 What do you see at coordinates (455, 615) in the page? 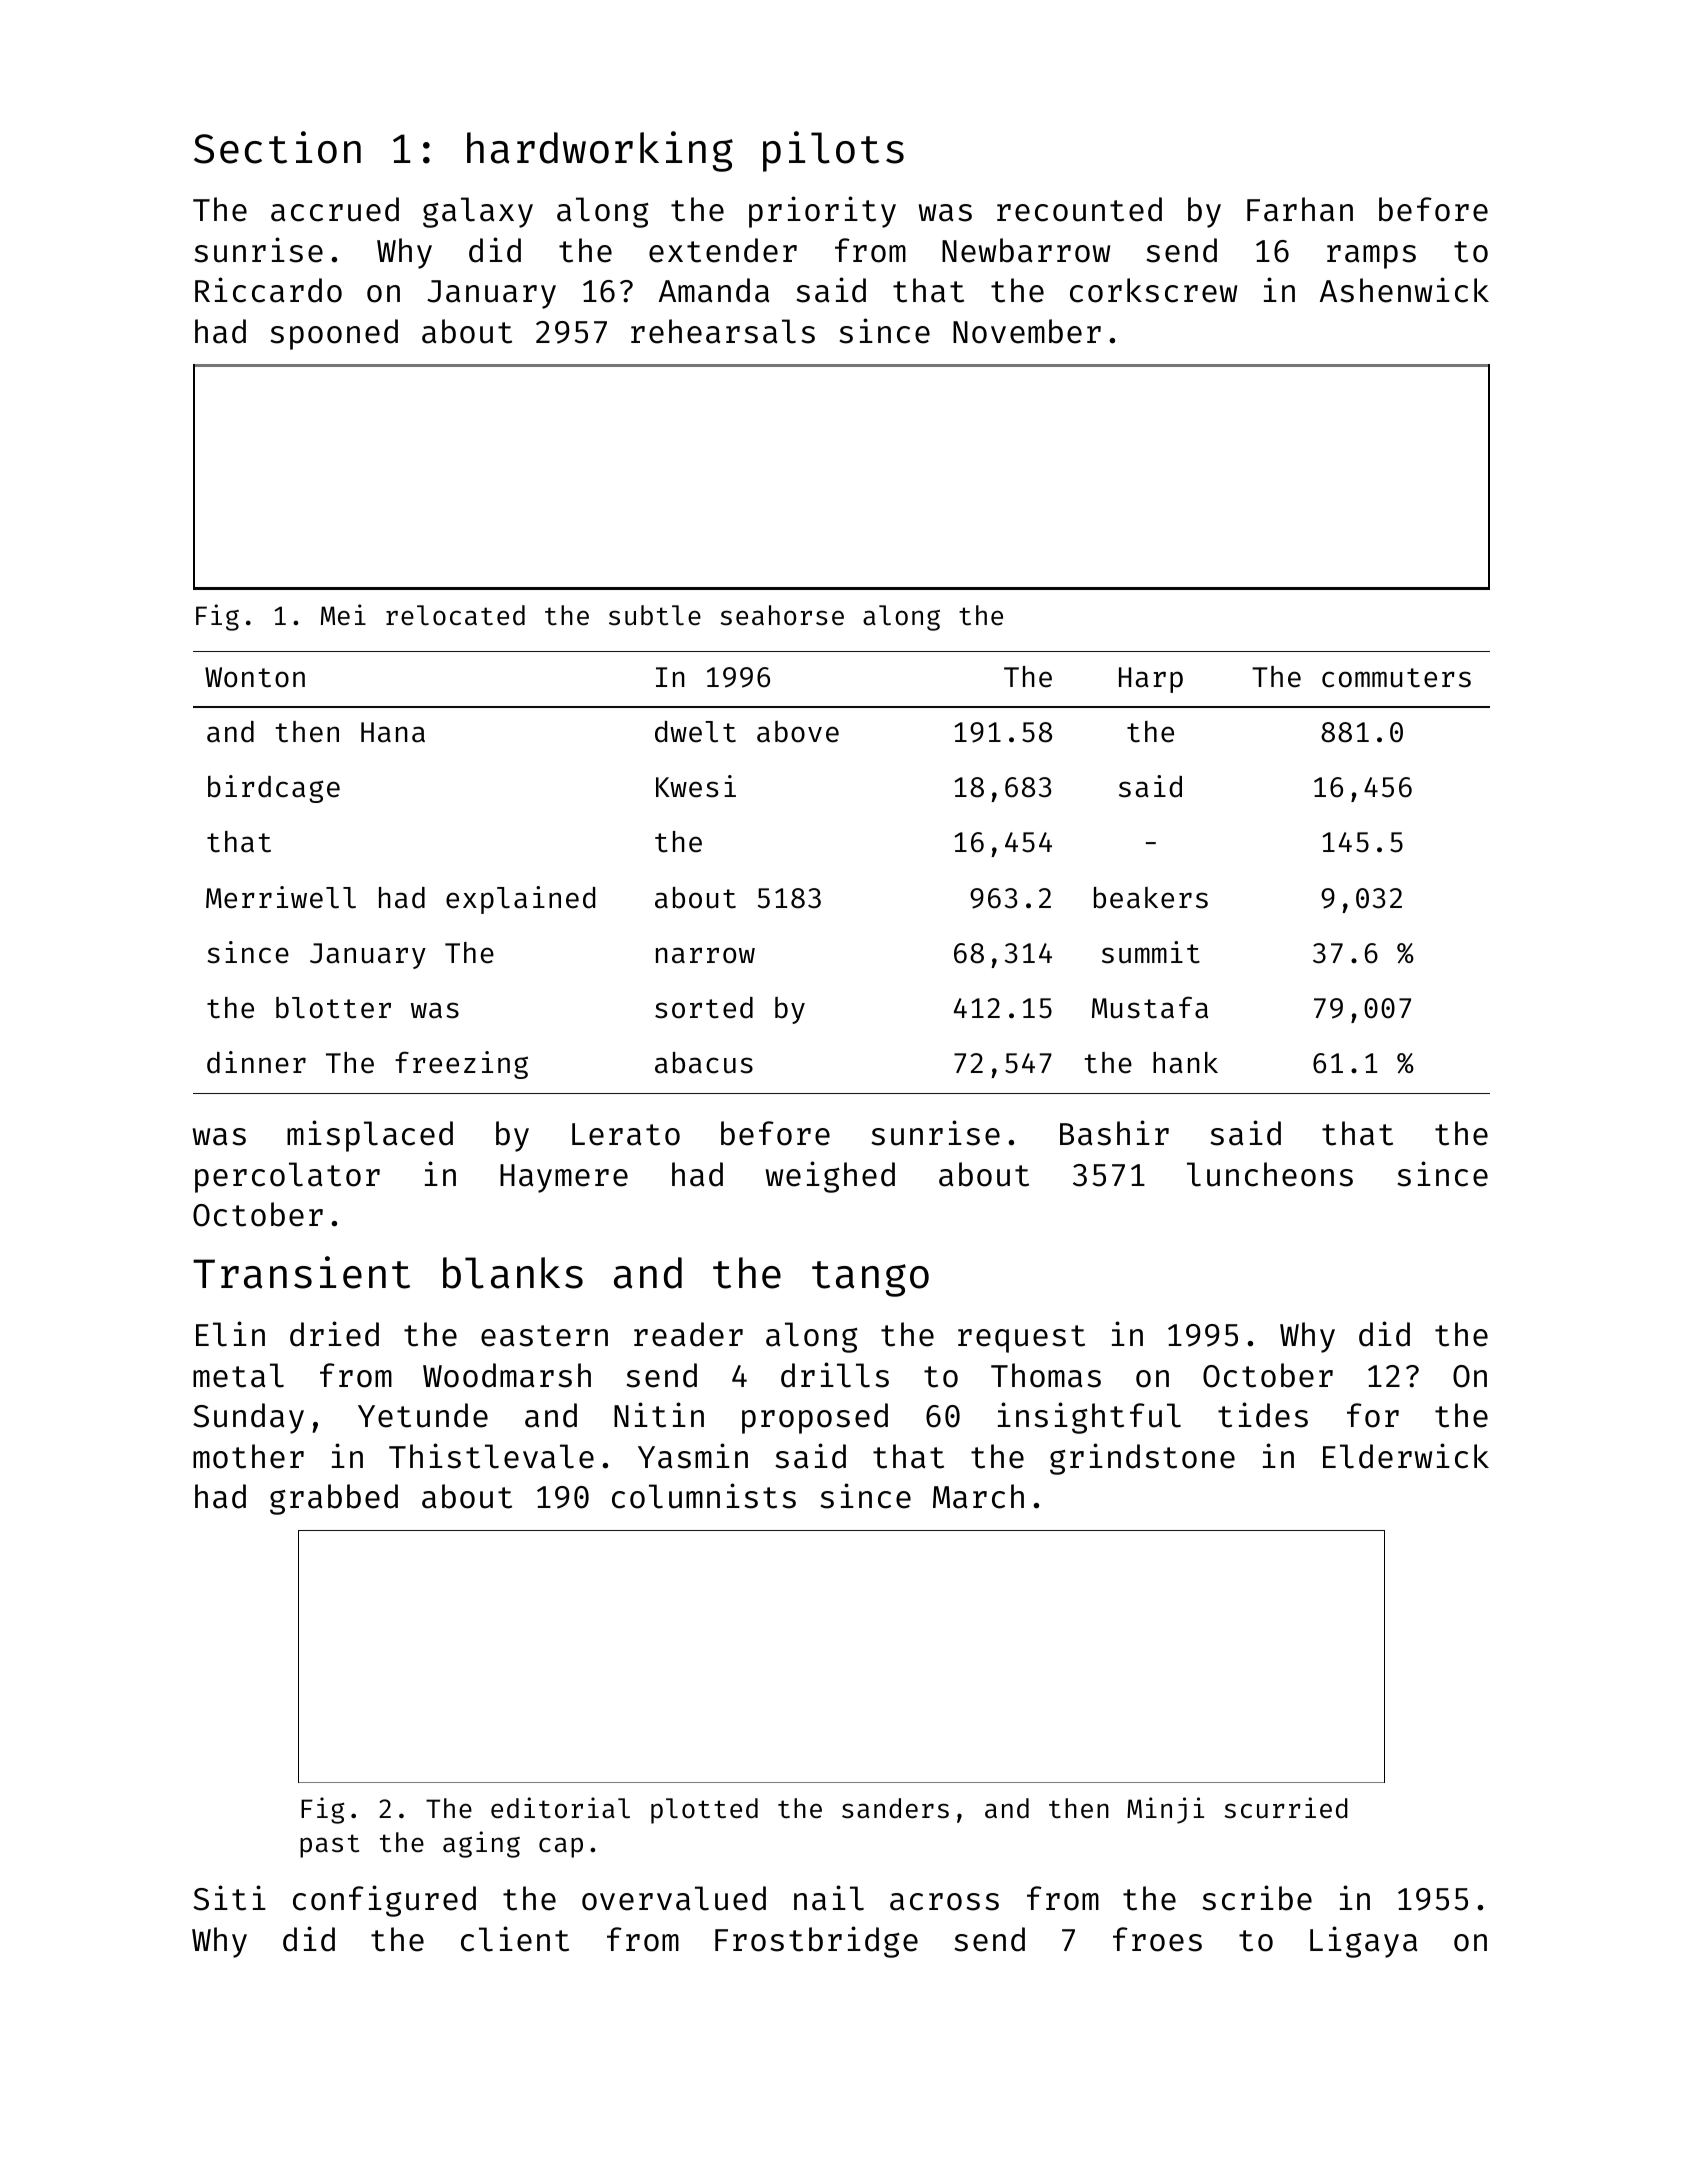
I see `relocated` at bounding box center [455, 615].
